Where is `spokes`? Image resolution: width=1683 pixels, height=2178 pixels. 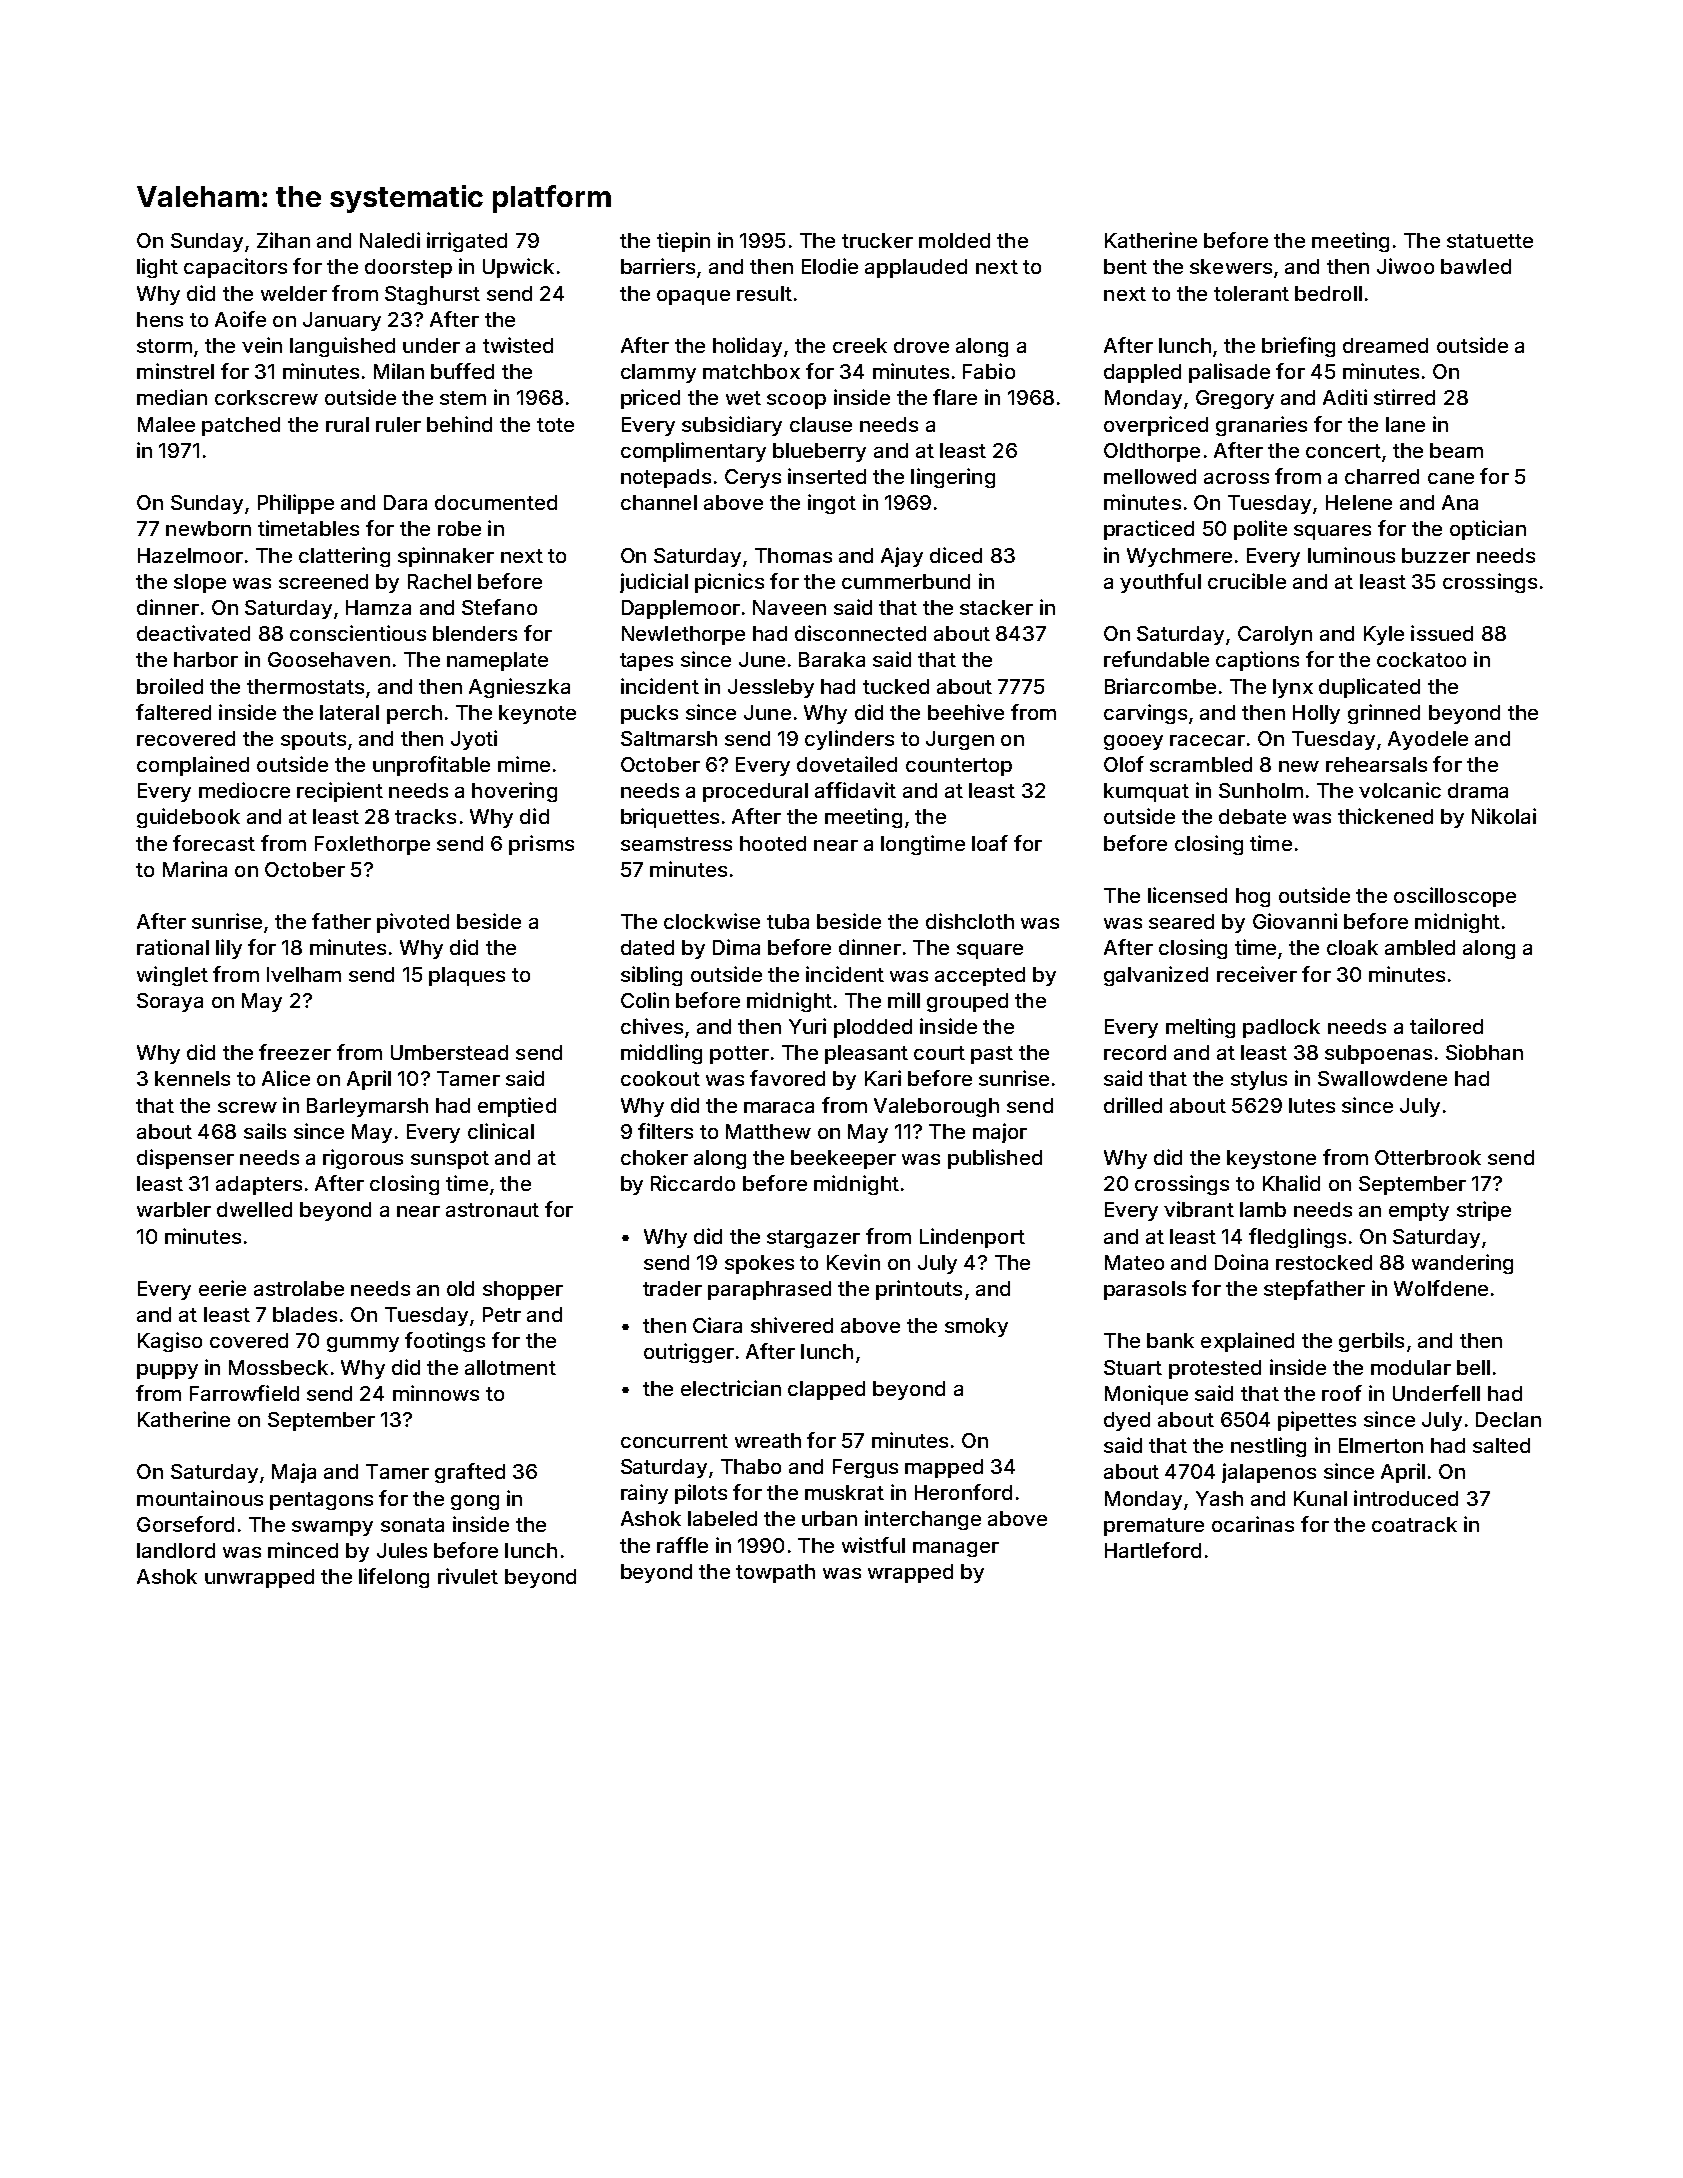 spokes is located at coordinates (759, 1264).
